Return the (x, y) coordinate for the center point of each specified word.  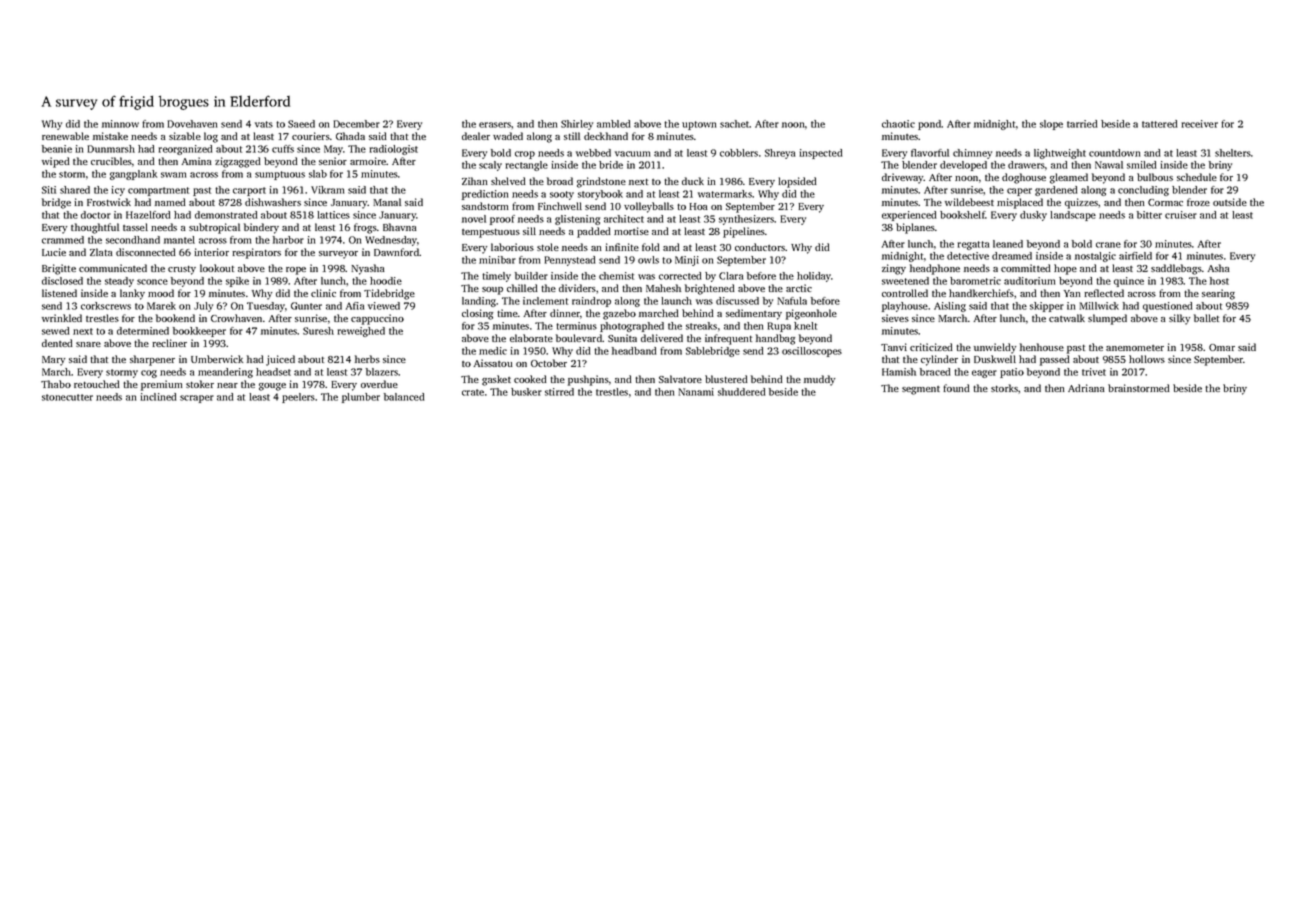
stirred (559, 392)
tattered (1159, 124)
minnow (120, 124)
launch (676, 301)
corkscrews (106, 306)
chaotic (898, 124)
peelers (298, 398)
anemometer (1135, 348)
